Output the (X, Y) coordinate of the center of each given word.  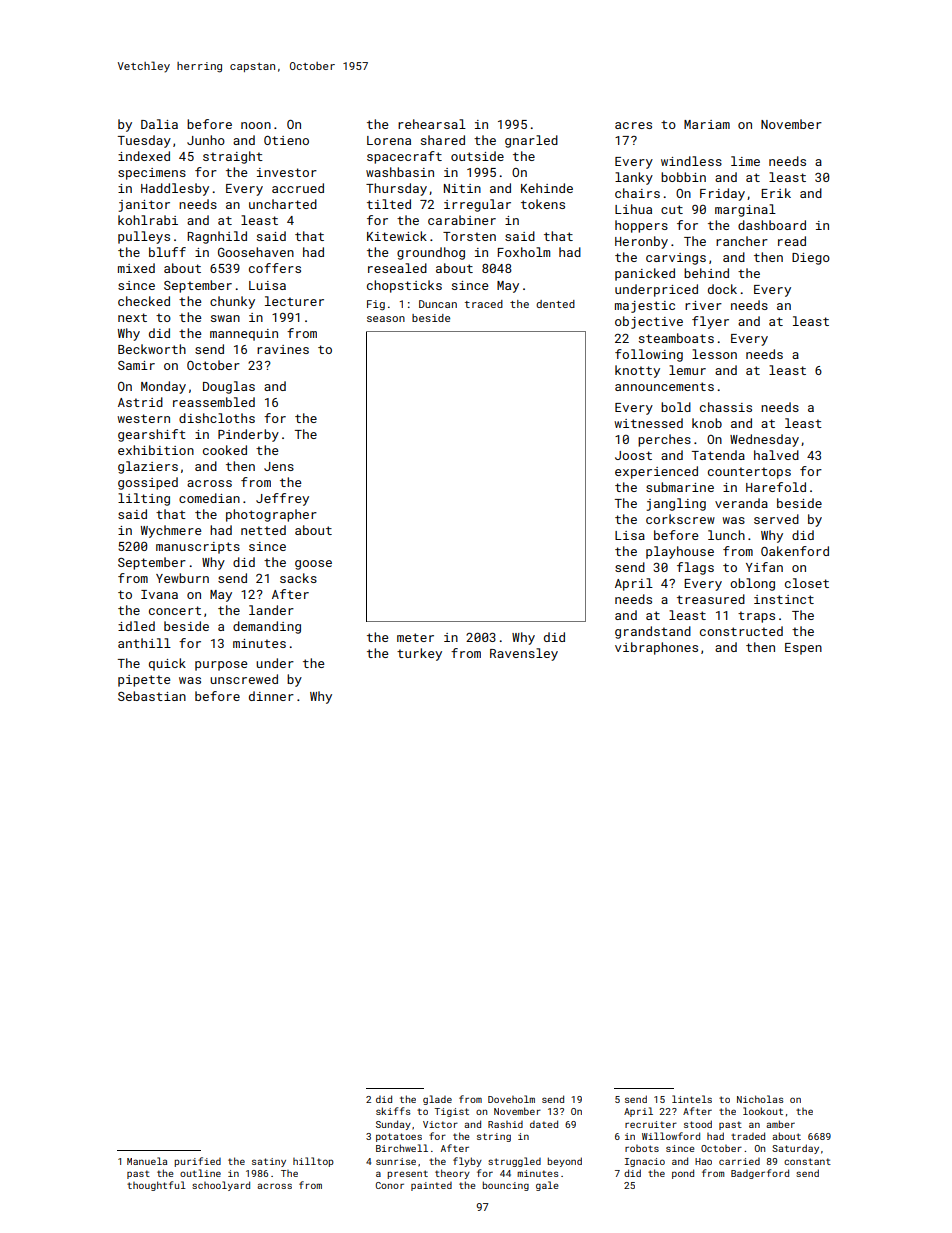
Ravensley (524, 654)
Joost (633, 455)
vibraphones (656, 648)
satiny (269, 1162)
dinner (271, 696)
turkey (419, 654)
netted (263, 530)
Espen (803, 649)
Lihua (633, 209)
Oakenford (795, 551)
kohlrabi (148, 220)
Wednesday (764, 440)
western (143, 418)
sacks (298, 578)
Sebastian (152, 696)
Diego (811, 259)
